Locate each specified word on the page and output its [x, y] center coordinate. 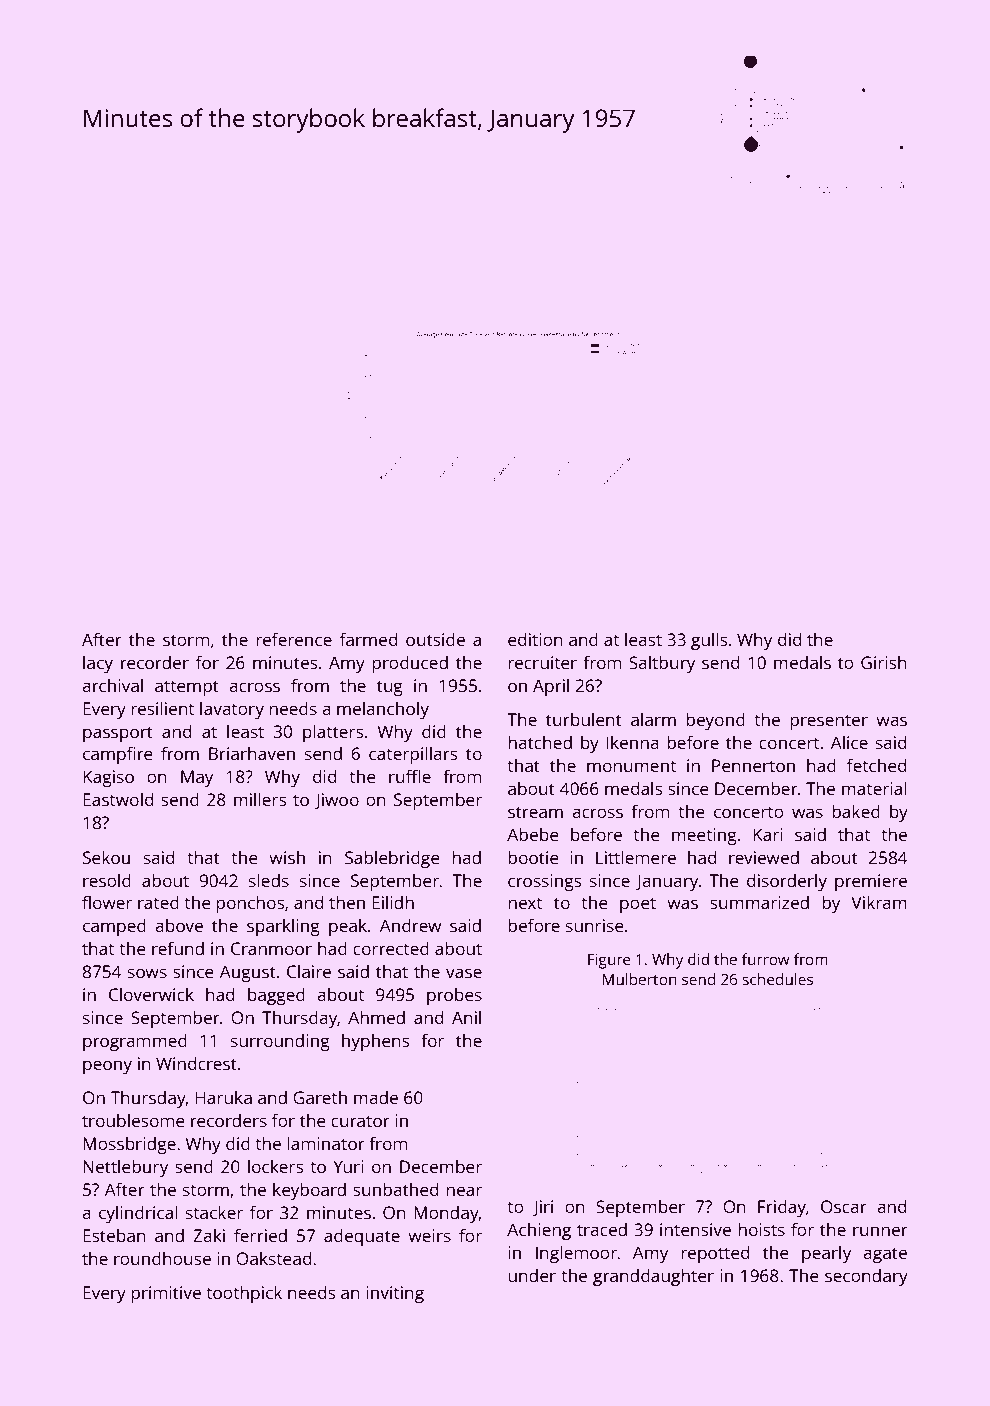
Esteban [114, 1235]
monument [631, 766]
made [376, 1097]
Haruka [223, 1097]
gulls [709, 641]
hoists [761, 1229]
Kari [768, 834]
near [464, 1191]
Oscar [844, 1206]
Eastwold [118, 799]
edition [535, 639]
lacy [98, 664]
